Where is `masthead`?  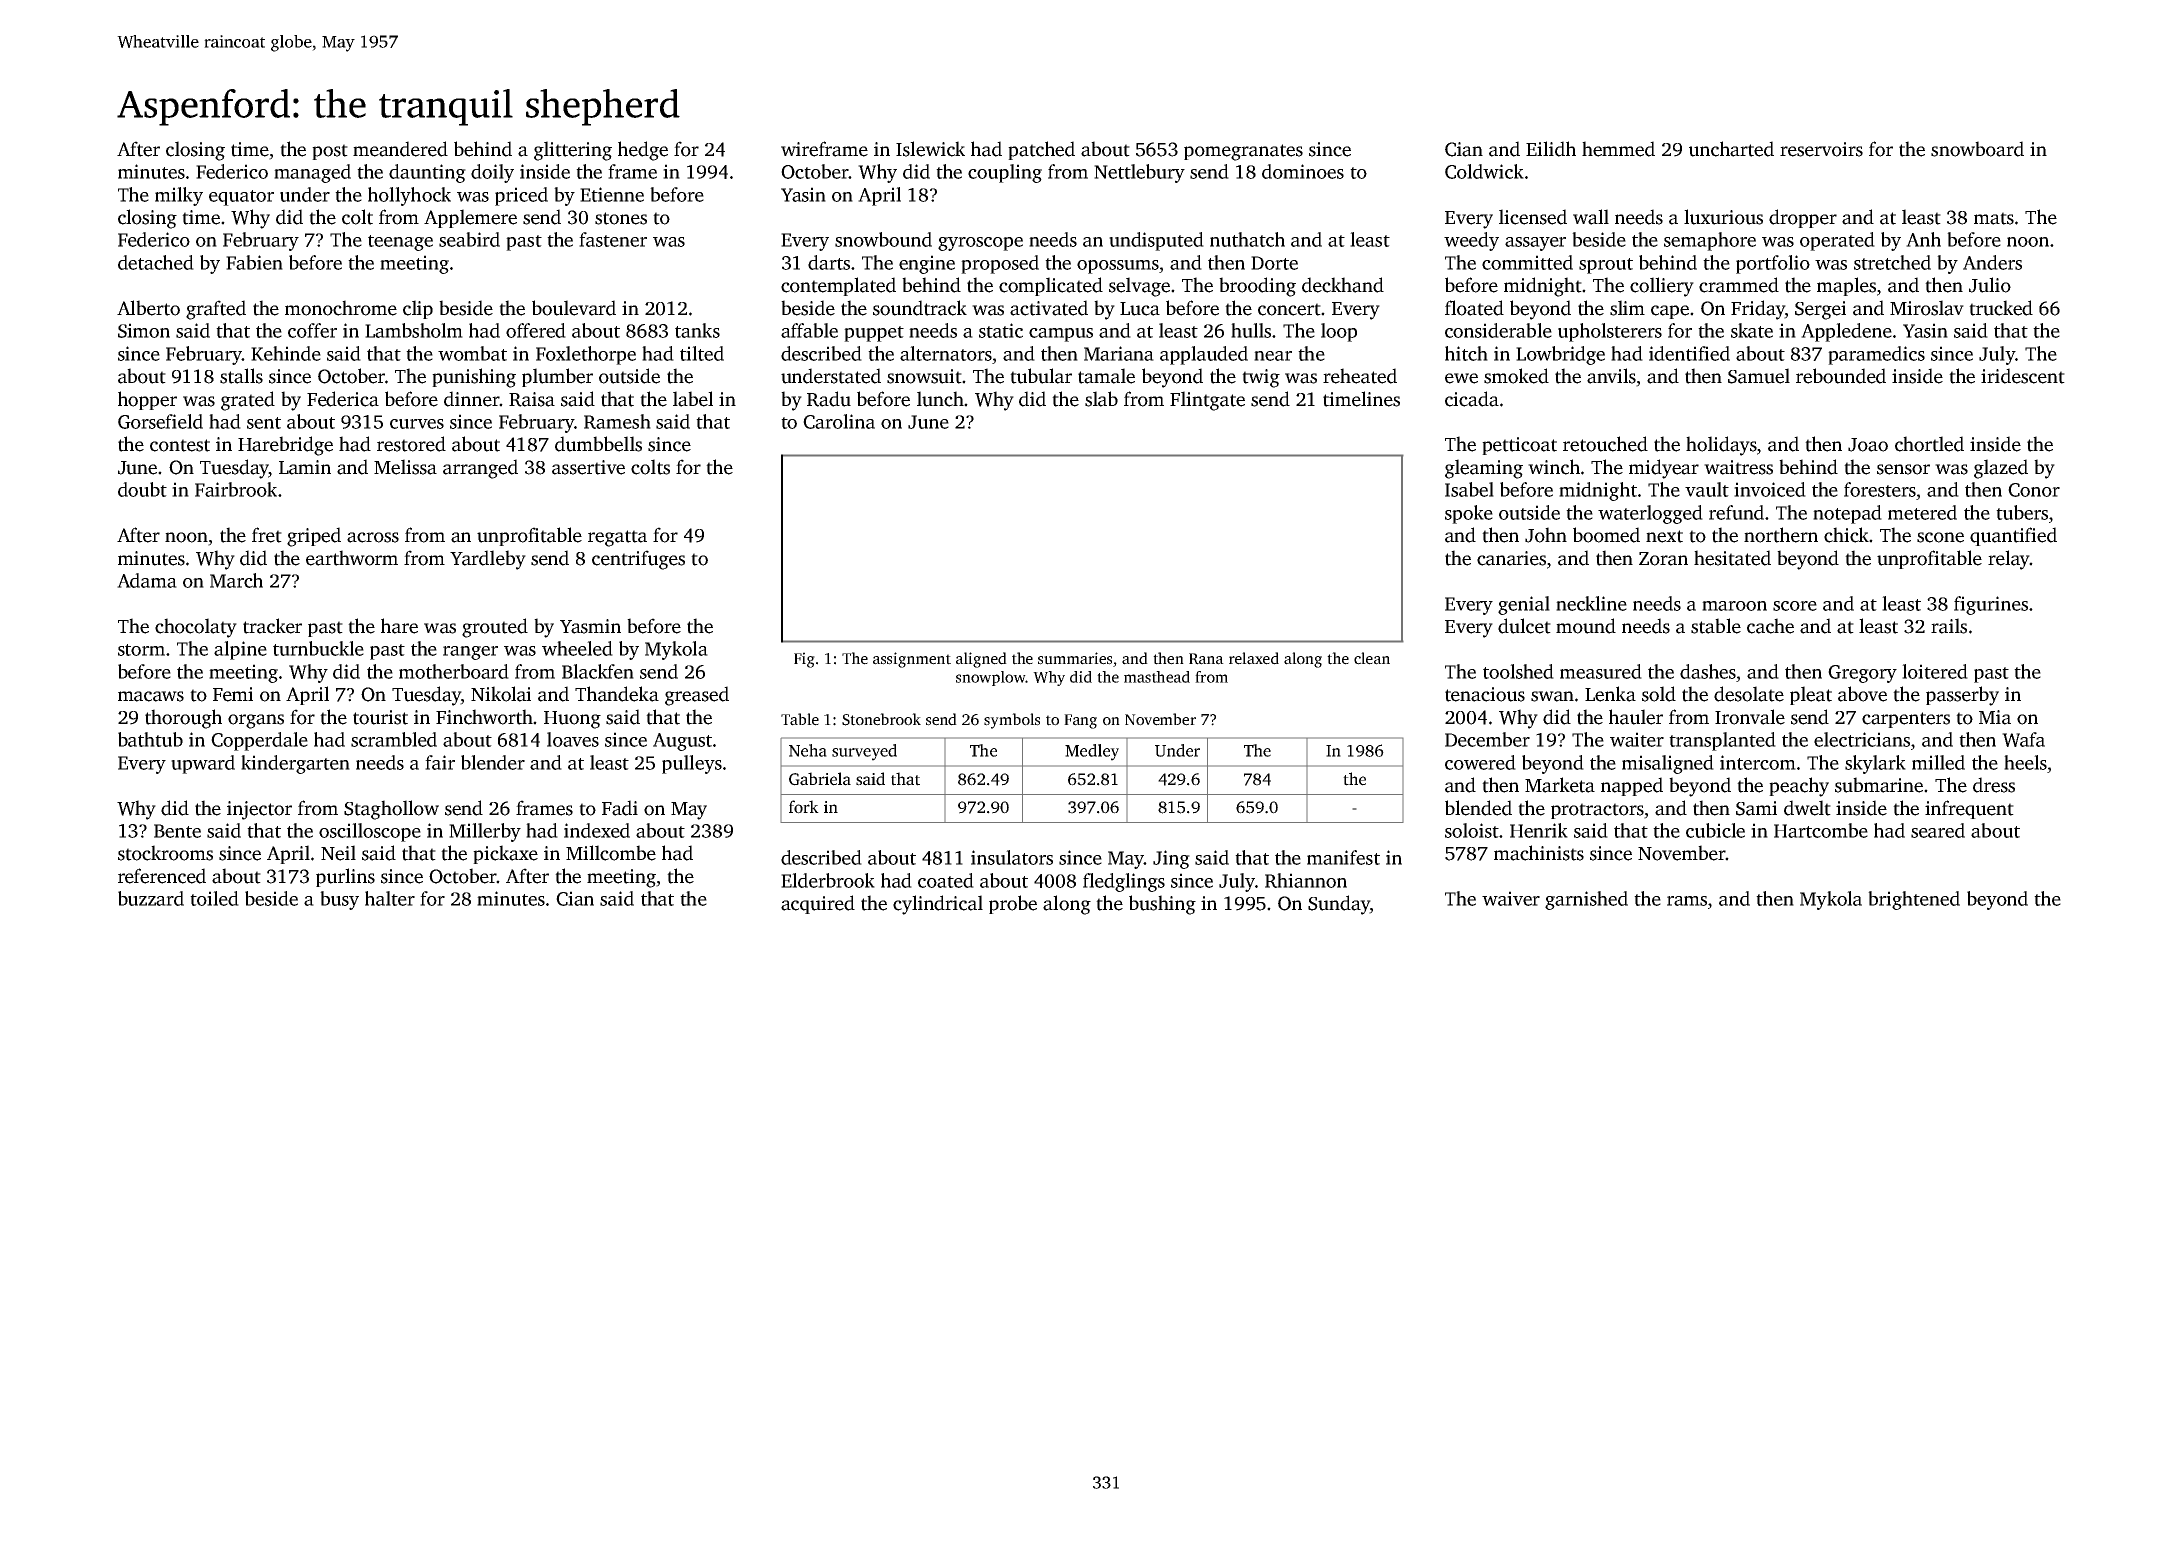 masthead is located at coordinates (1157, 677).
